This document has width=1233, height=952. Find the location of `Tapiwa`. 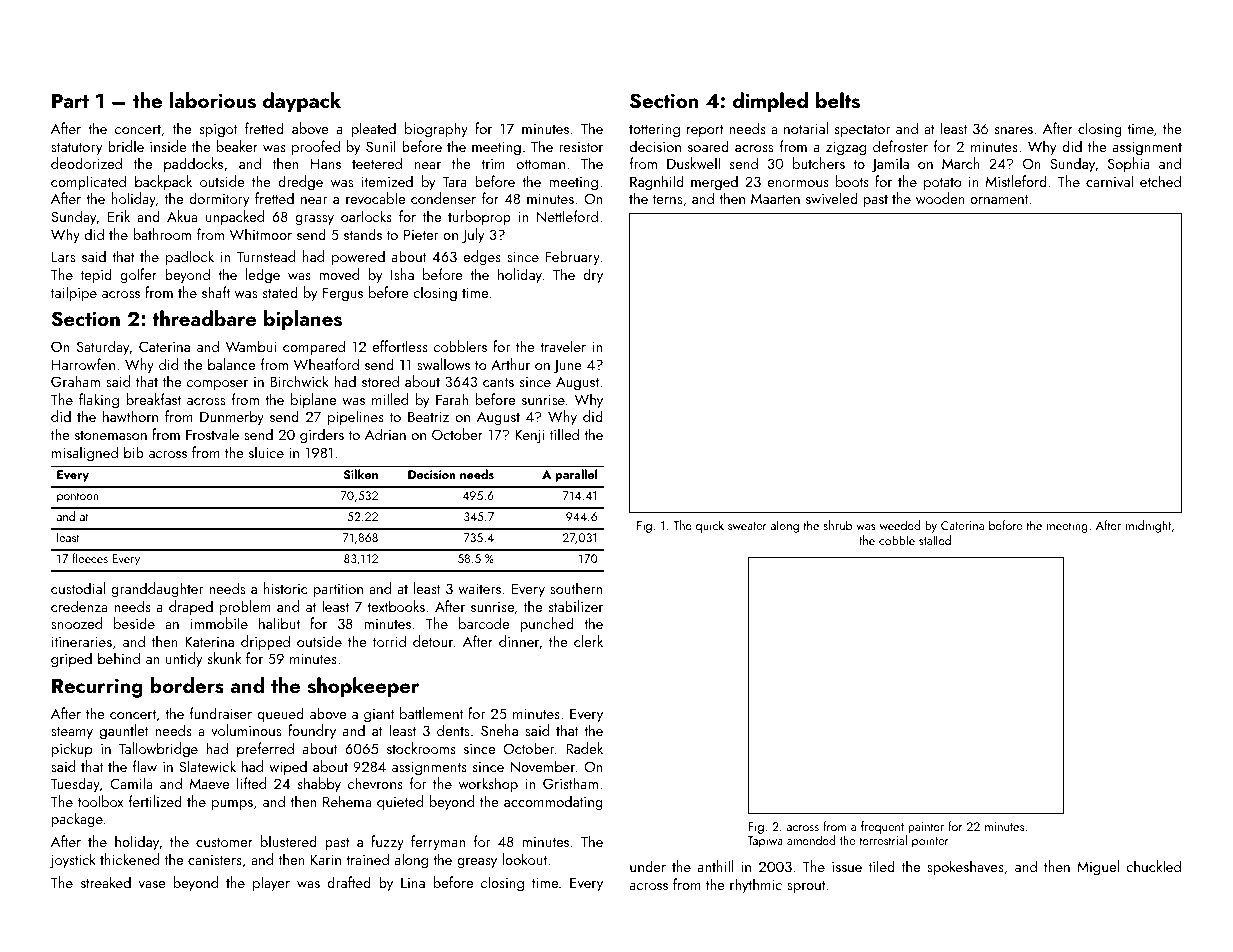

Tapiwa is located at coordinates (765, 842).
